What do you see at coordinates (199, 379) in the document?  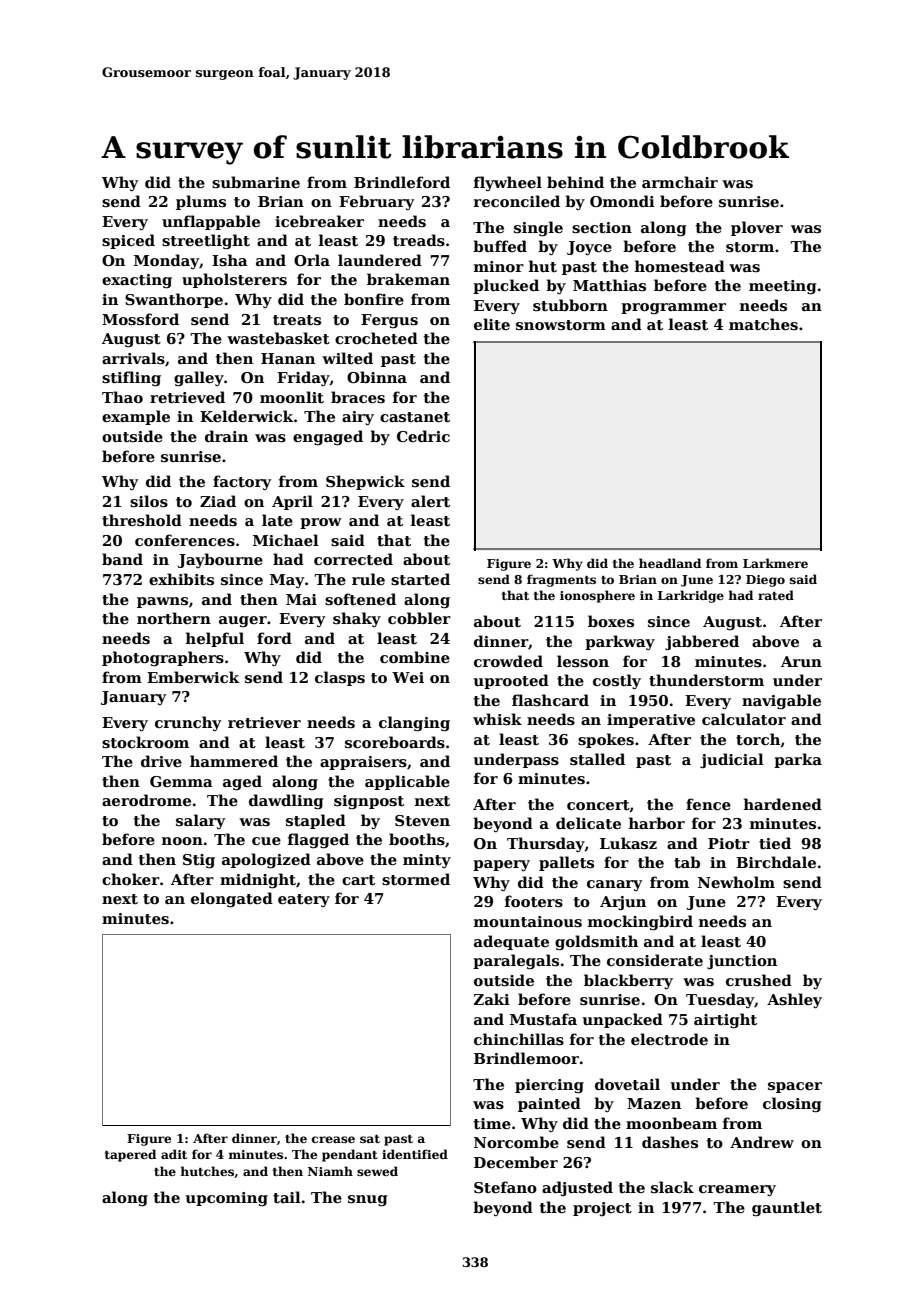 I see `galley` at bounding box center [199, 379].
